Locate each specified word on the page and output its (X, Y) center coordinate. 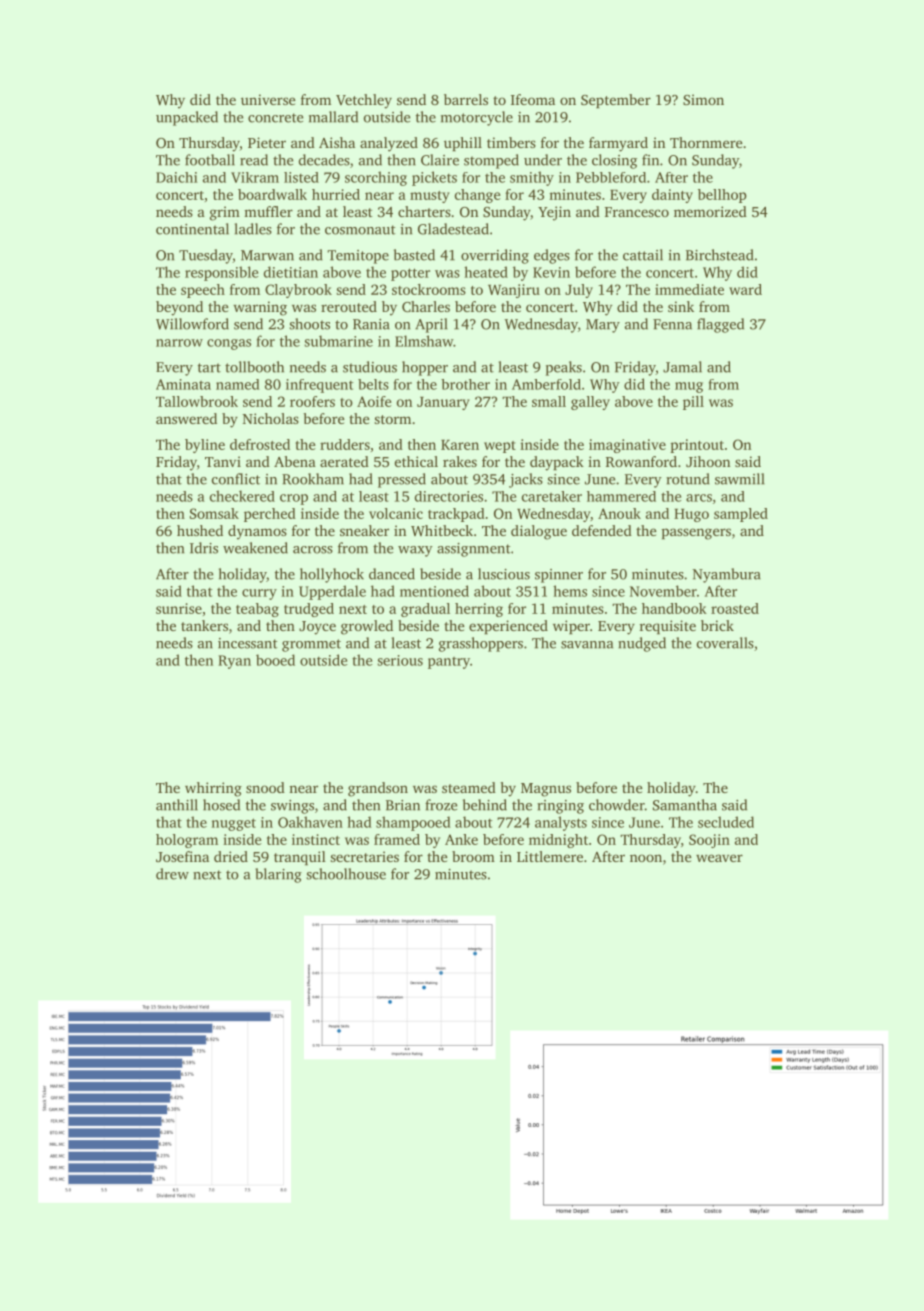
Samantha (685, 805)
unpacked (187, 118)
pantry (449, 663)
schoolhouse (346, 874)
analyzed (389, 144)
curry (259, 594)
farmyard (618, 144)
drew (172, 874)
